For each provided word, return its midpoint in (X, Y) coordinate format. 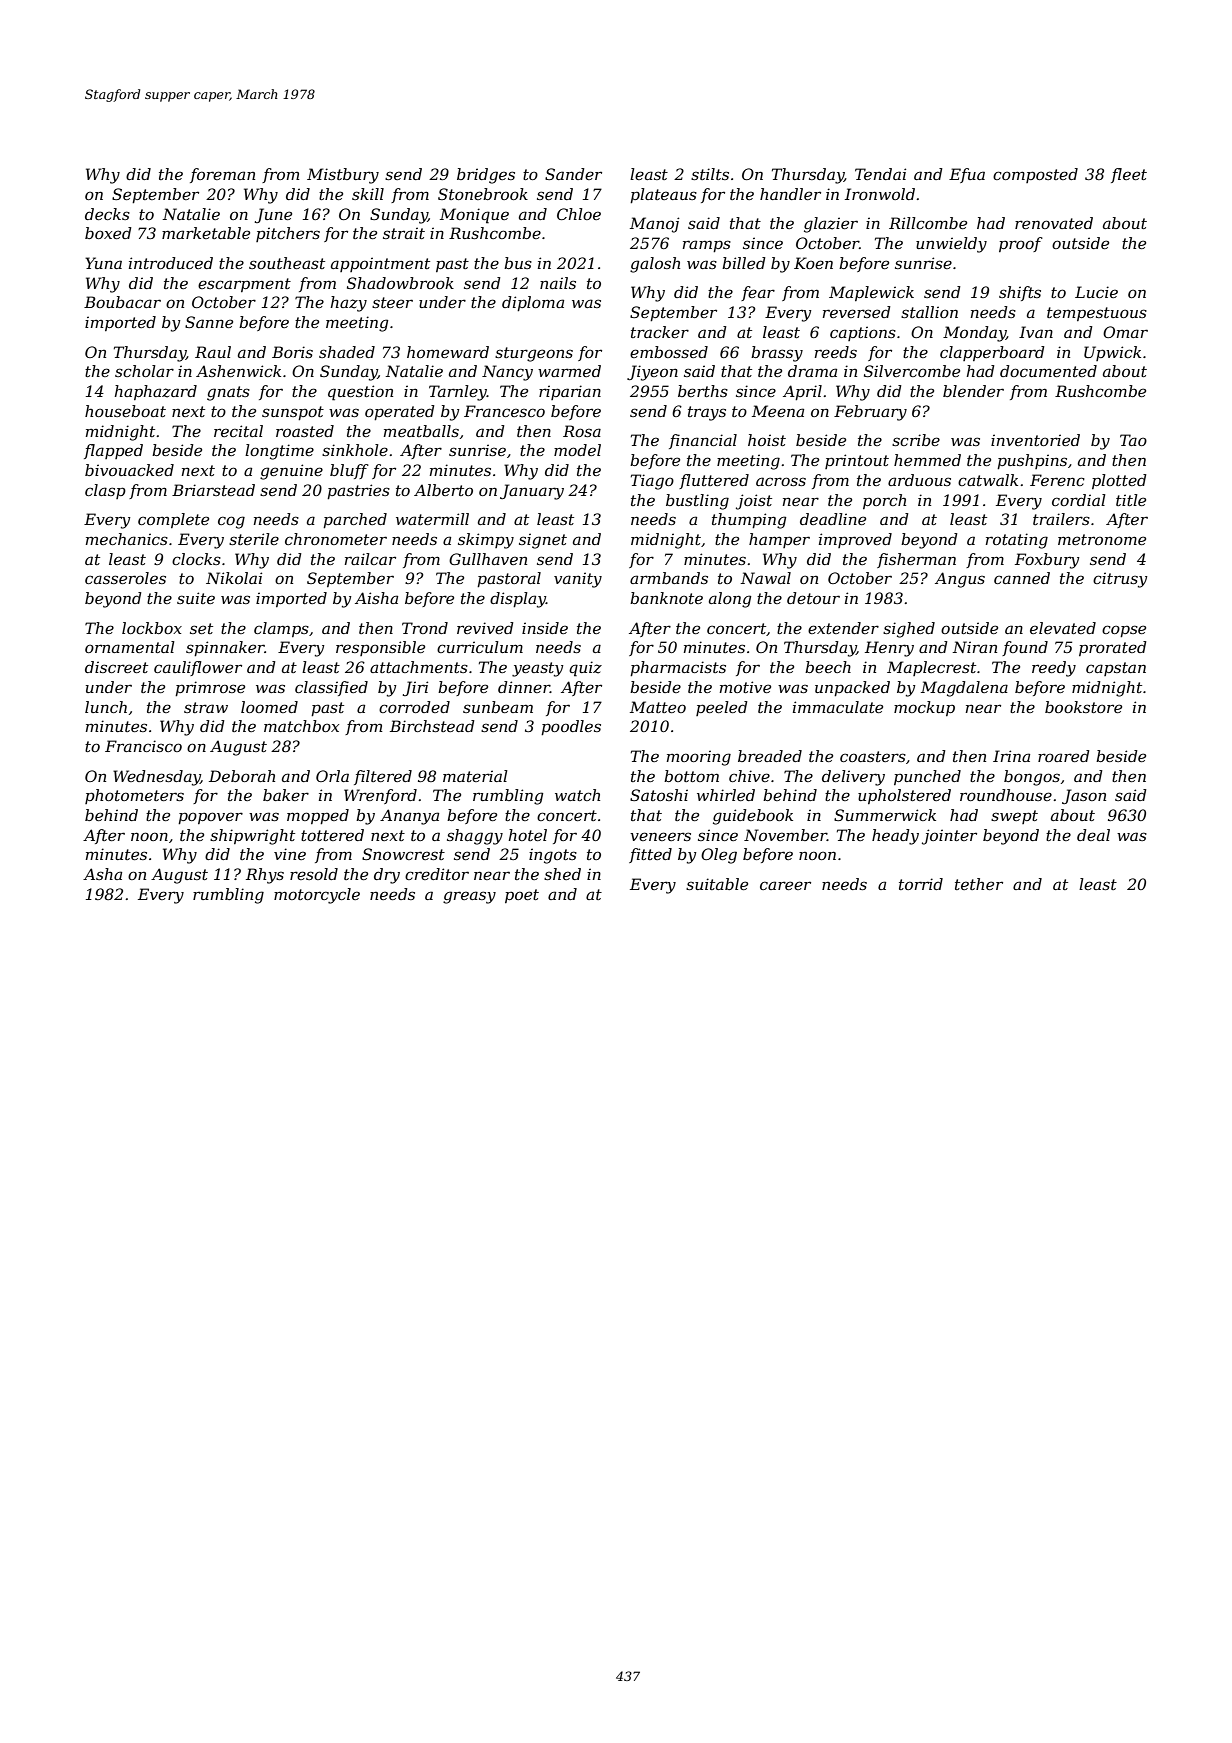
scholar (144, 371)
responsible (380, 648)
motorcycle (317, 896)
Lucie (1096, 292)
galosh (655, 265)
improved (855, 540)
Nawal (765, 578)
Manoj (655, 225)
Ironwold (880, 194)
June (273, 215)
